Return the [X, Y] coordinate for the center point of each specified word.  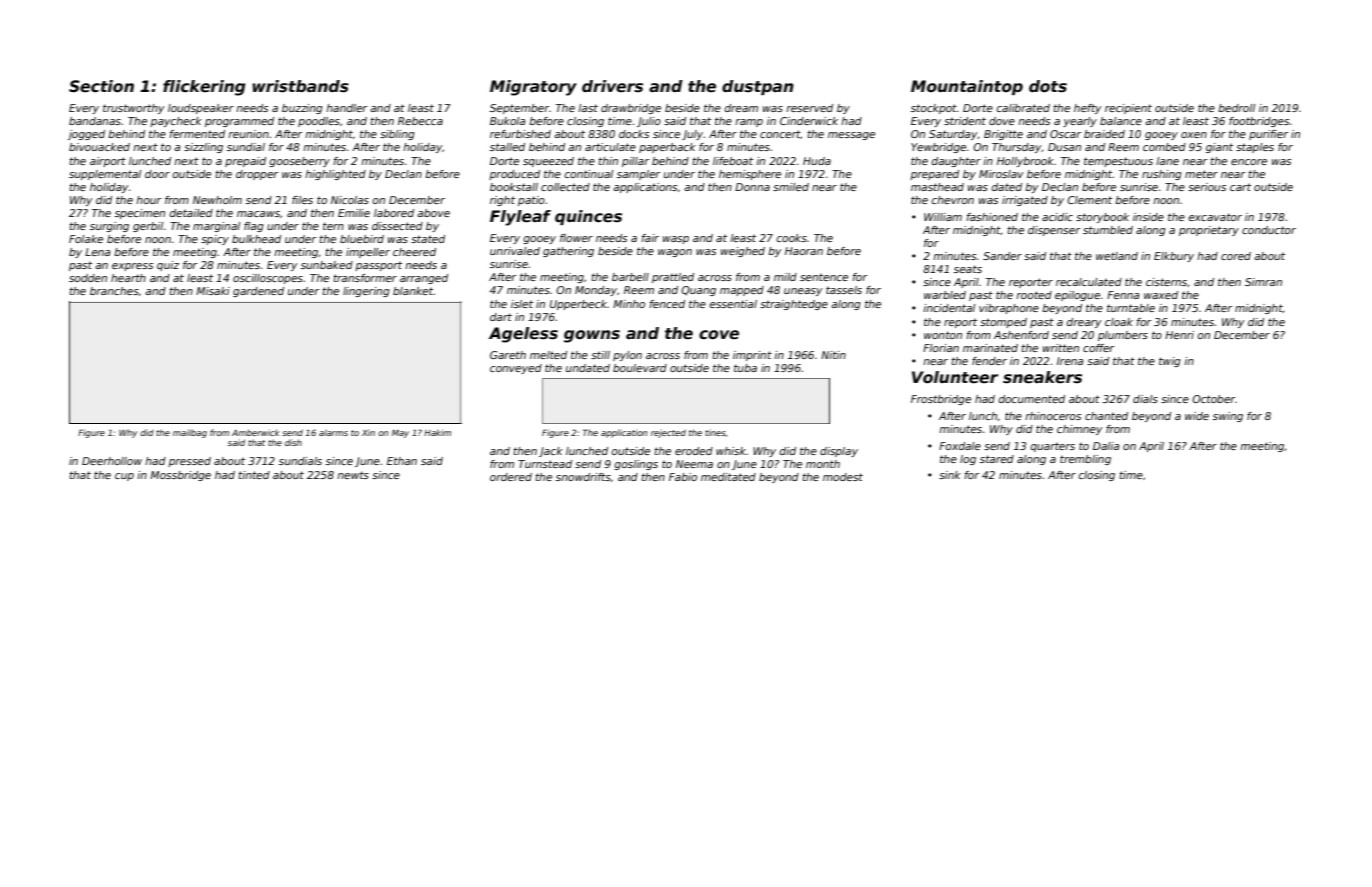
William [943, 217]
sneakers [1042, 377]
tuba [745, 368]
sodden [88, 278]
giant [1219, 148]
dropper [257, 175]
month [823, 464]
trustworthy [133, 109]
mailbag [190, 433]
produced [514, 175]
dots [1048, 86]
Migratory [533, 88]
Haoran [804, 251]
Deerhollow [112, 461]
